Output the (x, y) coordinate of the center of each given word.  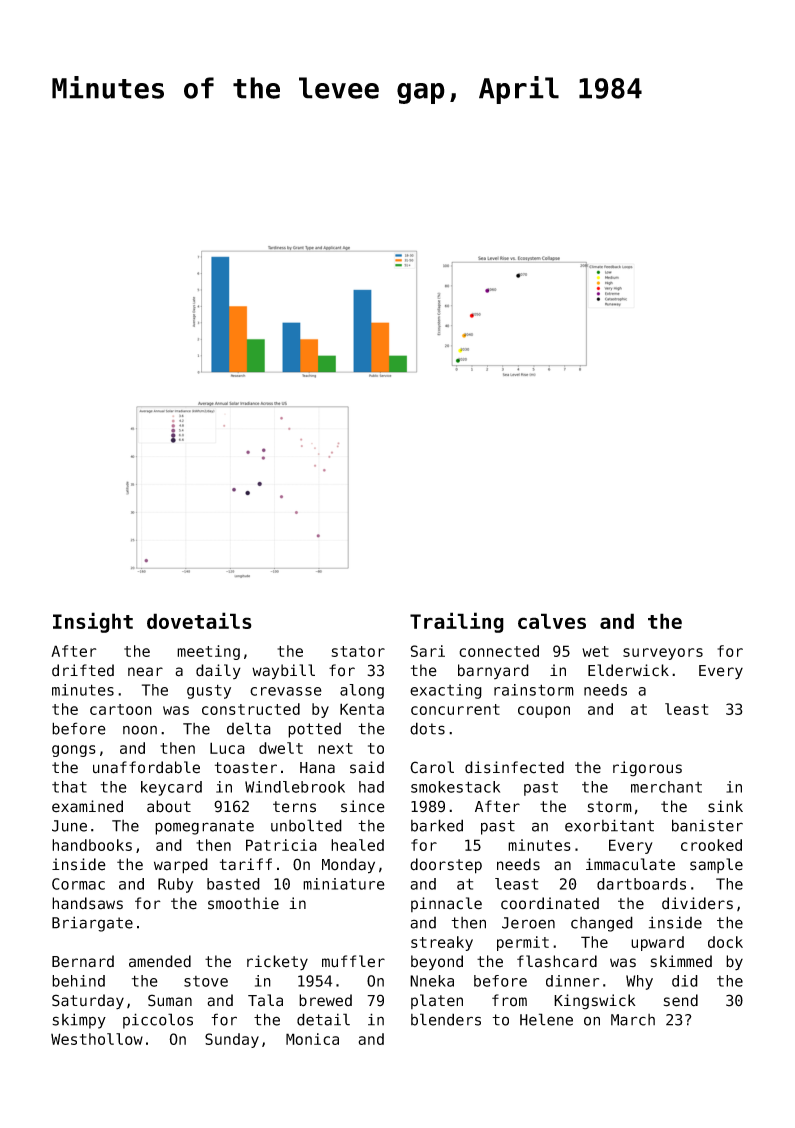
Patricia (281, 845)
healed (357, 845)
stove (206, 981)
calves (552, 621)
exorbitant (609, 825)
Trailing (457, 622)
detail (323, 1019)
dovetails (199, 620)
